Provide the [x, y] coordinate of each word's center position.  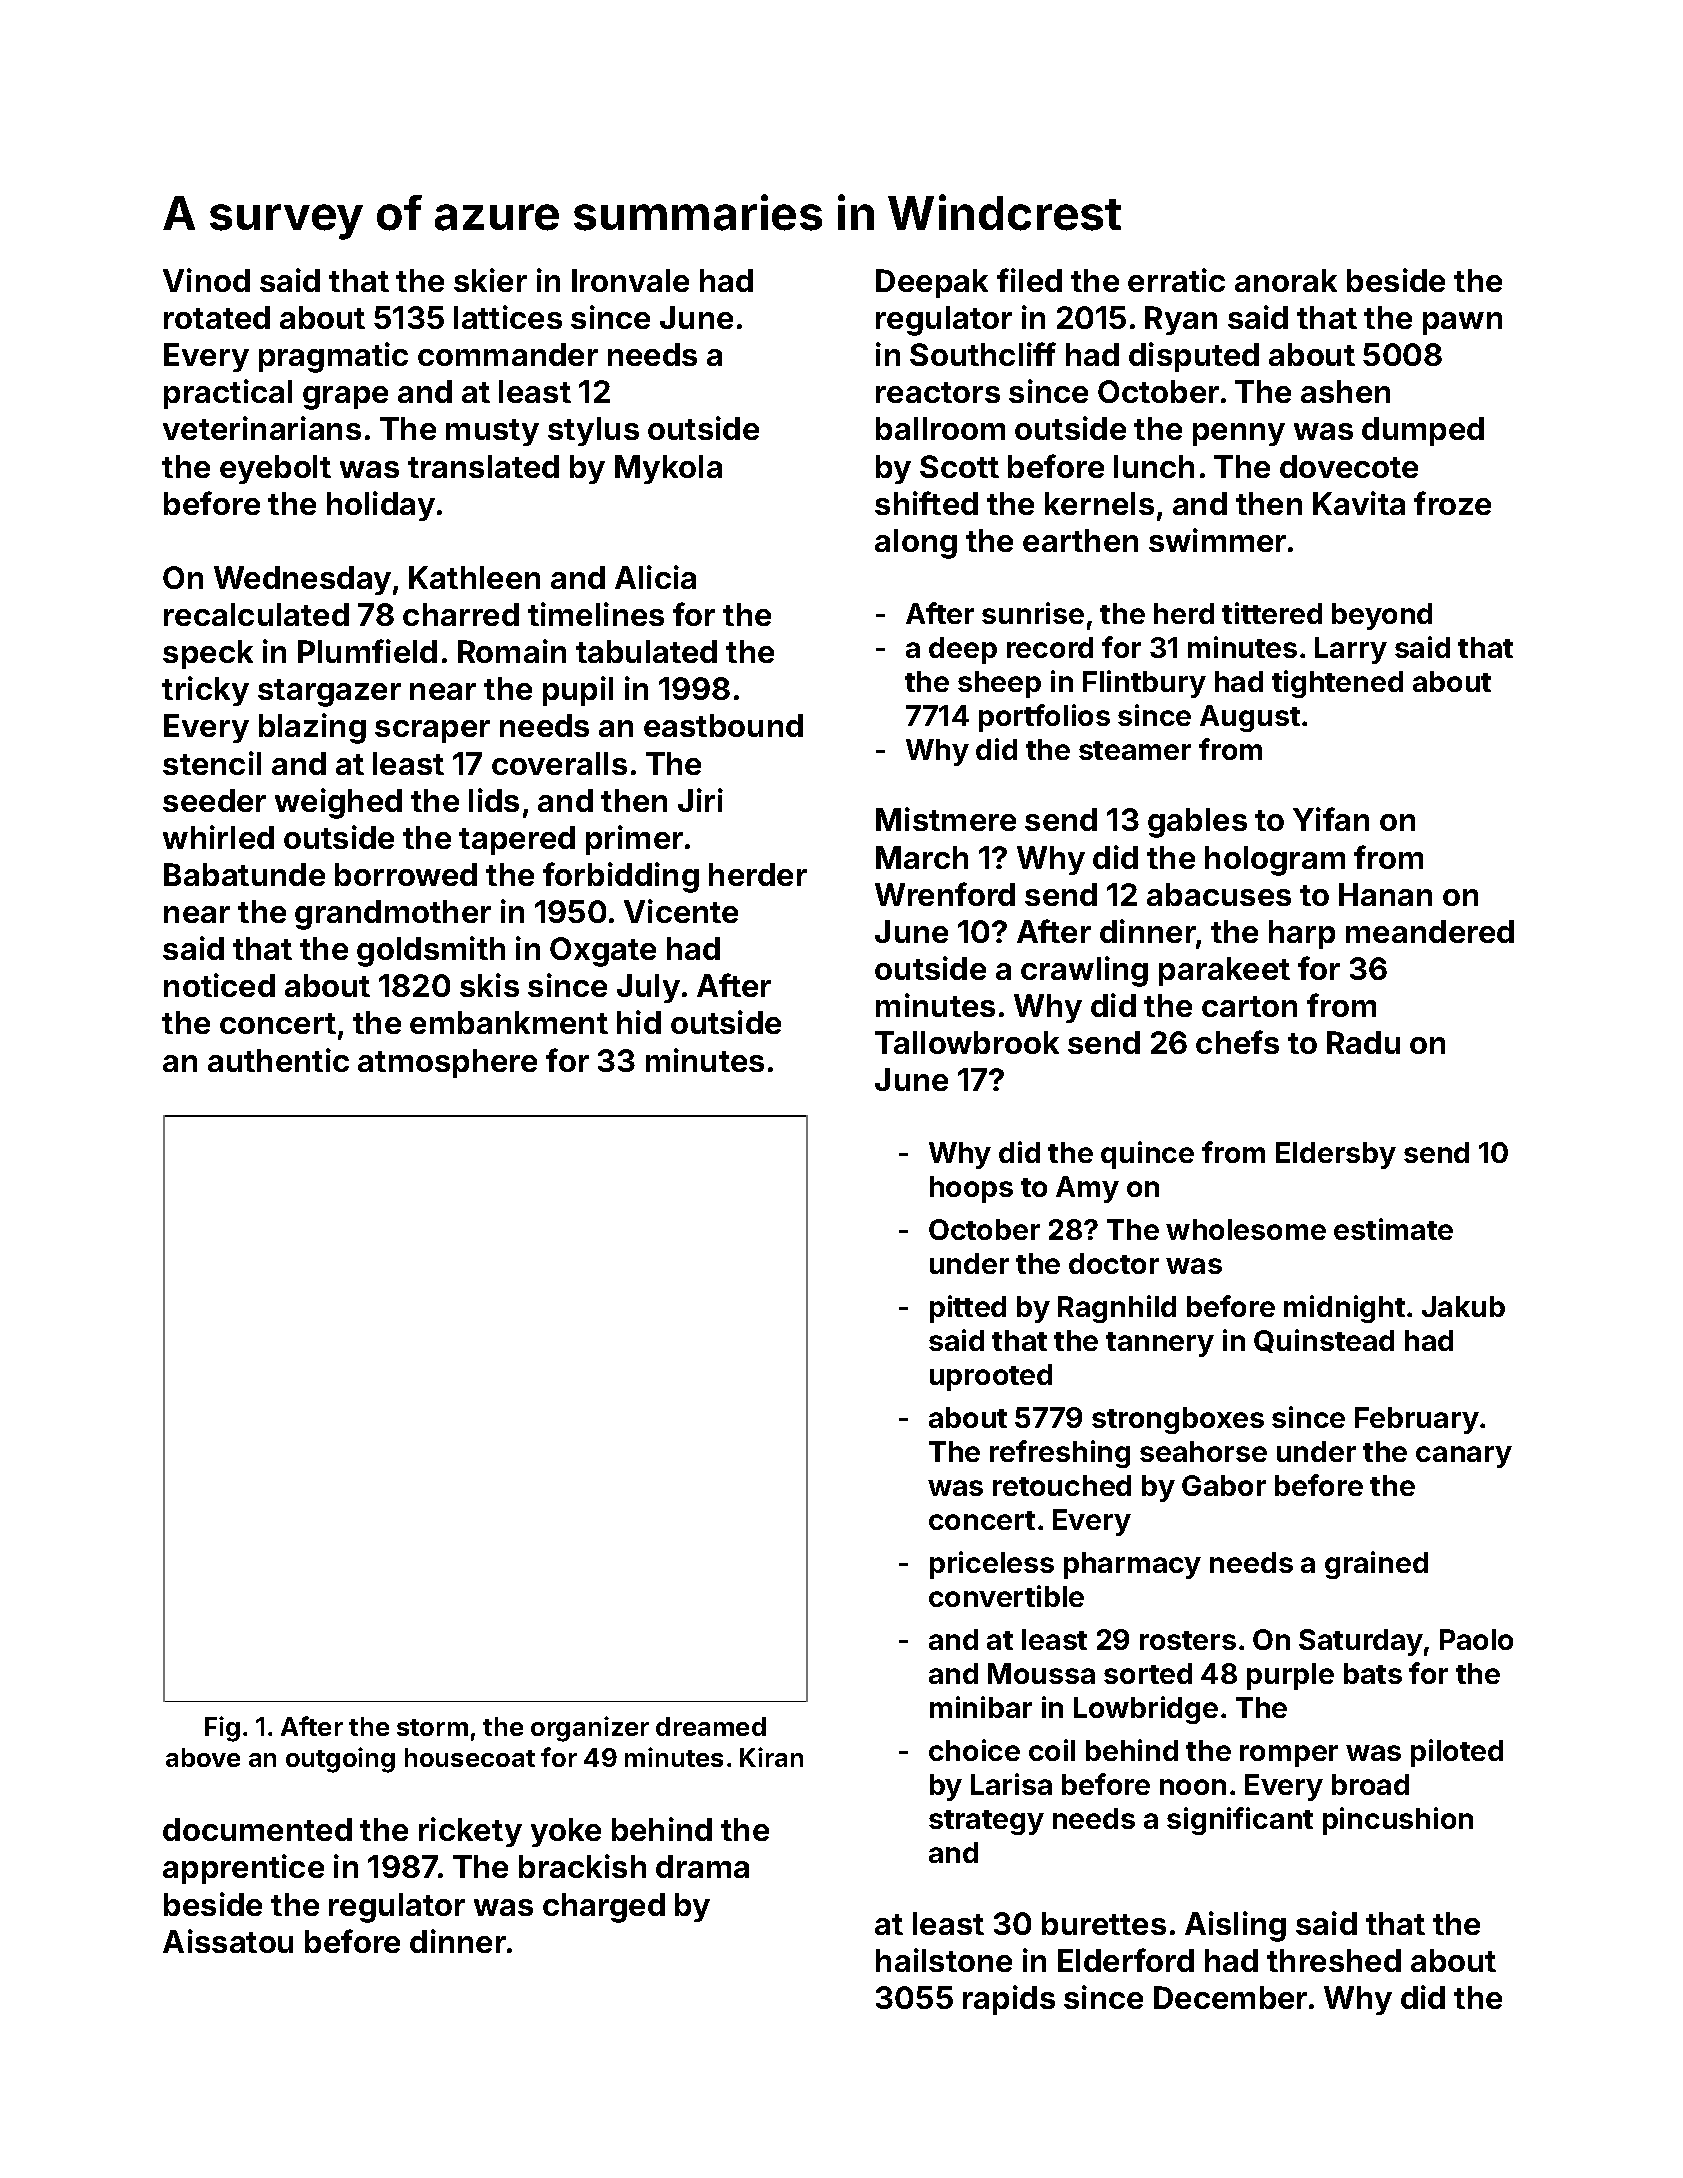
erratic [1176, 280]
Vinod [206, 280]
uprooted [991, 1377]
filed [1029, 280]
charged [604, 1908]
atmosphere [447, 1063]
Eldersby [1336, 1155]
